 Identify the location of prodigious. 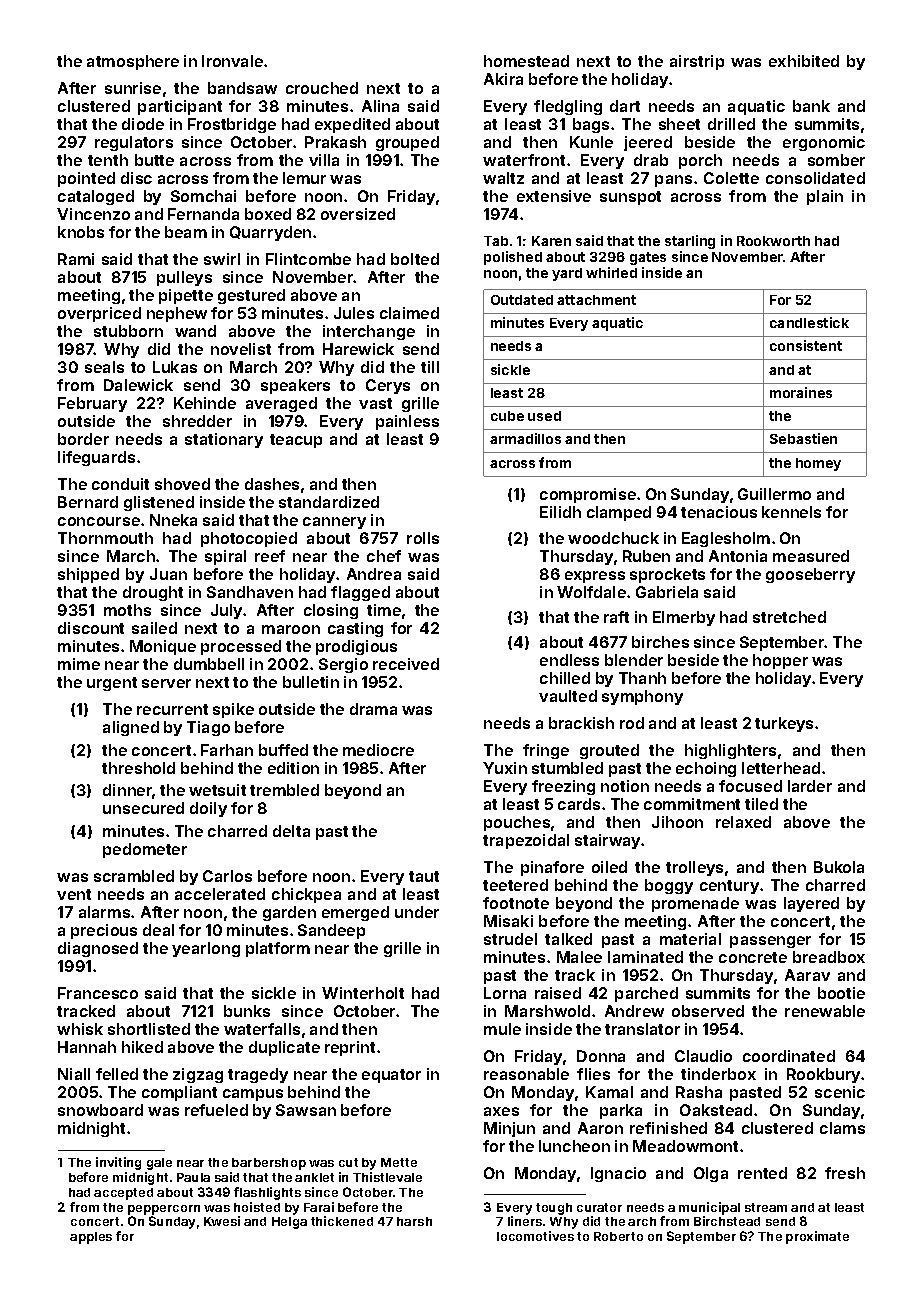
(356, 647).
